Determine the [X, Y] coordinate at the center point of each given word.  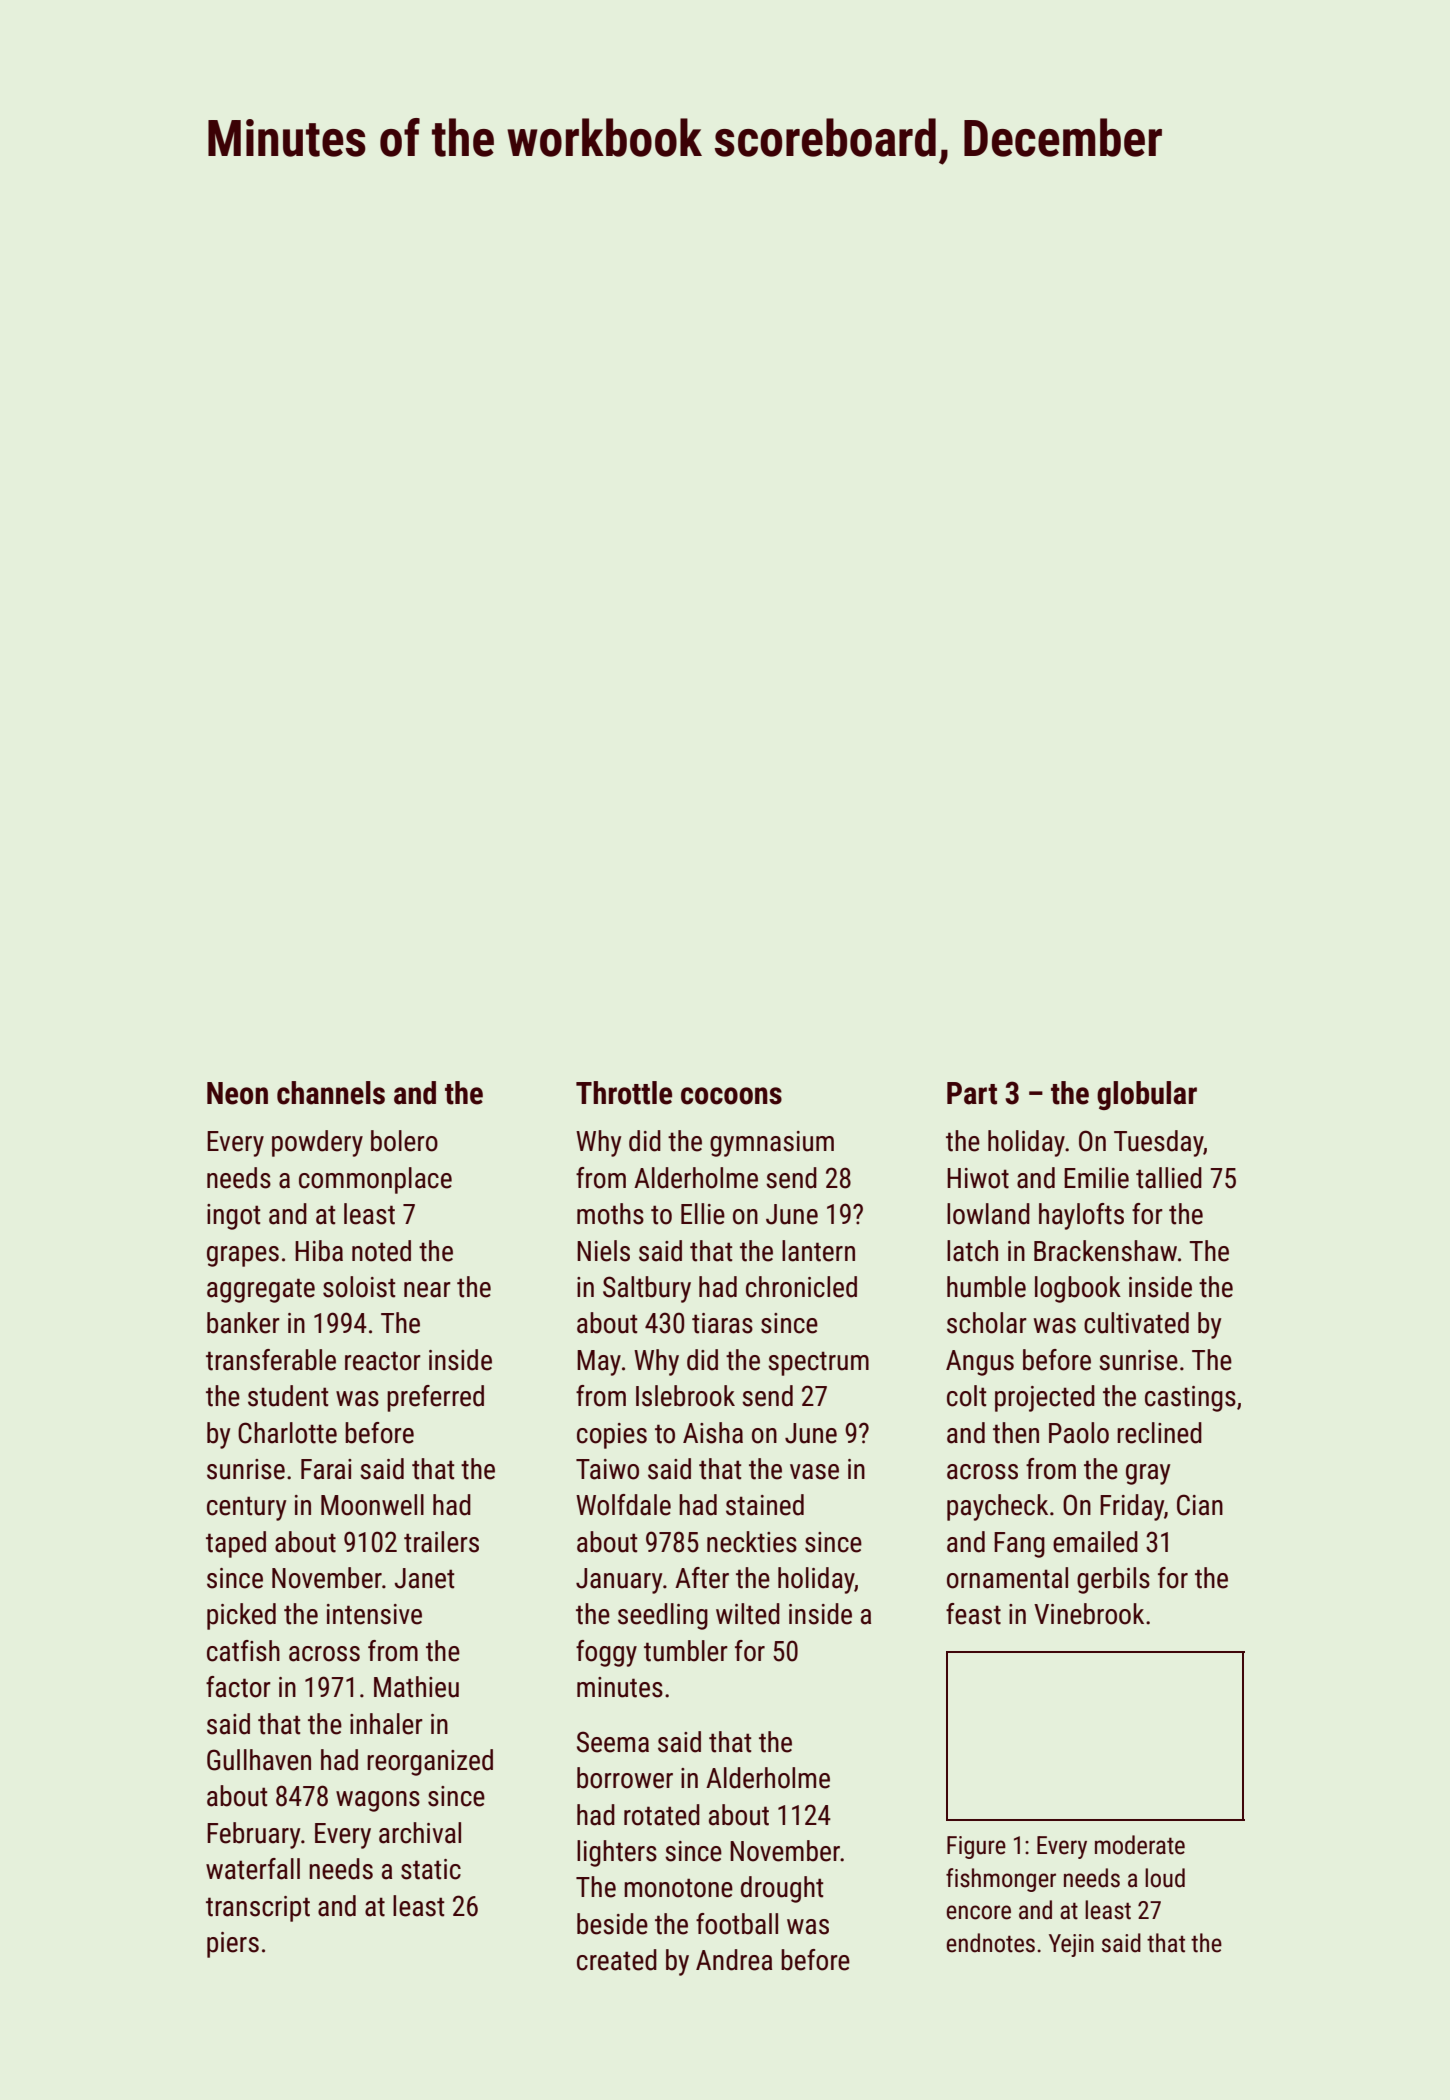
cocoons [731, 1096]
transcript [258, 1909]
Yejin [1071, 1945]
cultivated [1136, 1323]
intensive [374, 1614]
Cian [1200, 1505]
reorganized [430, 1762]
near [427, 1290]
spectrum [818, 1363]
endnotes [991, 1943]
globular [1147, 1095]
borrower [625, 1778]
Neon [237, 1093]
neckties [752, 1542]
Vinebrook [1089, 1614]
